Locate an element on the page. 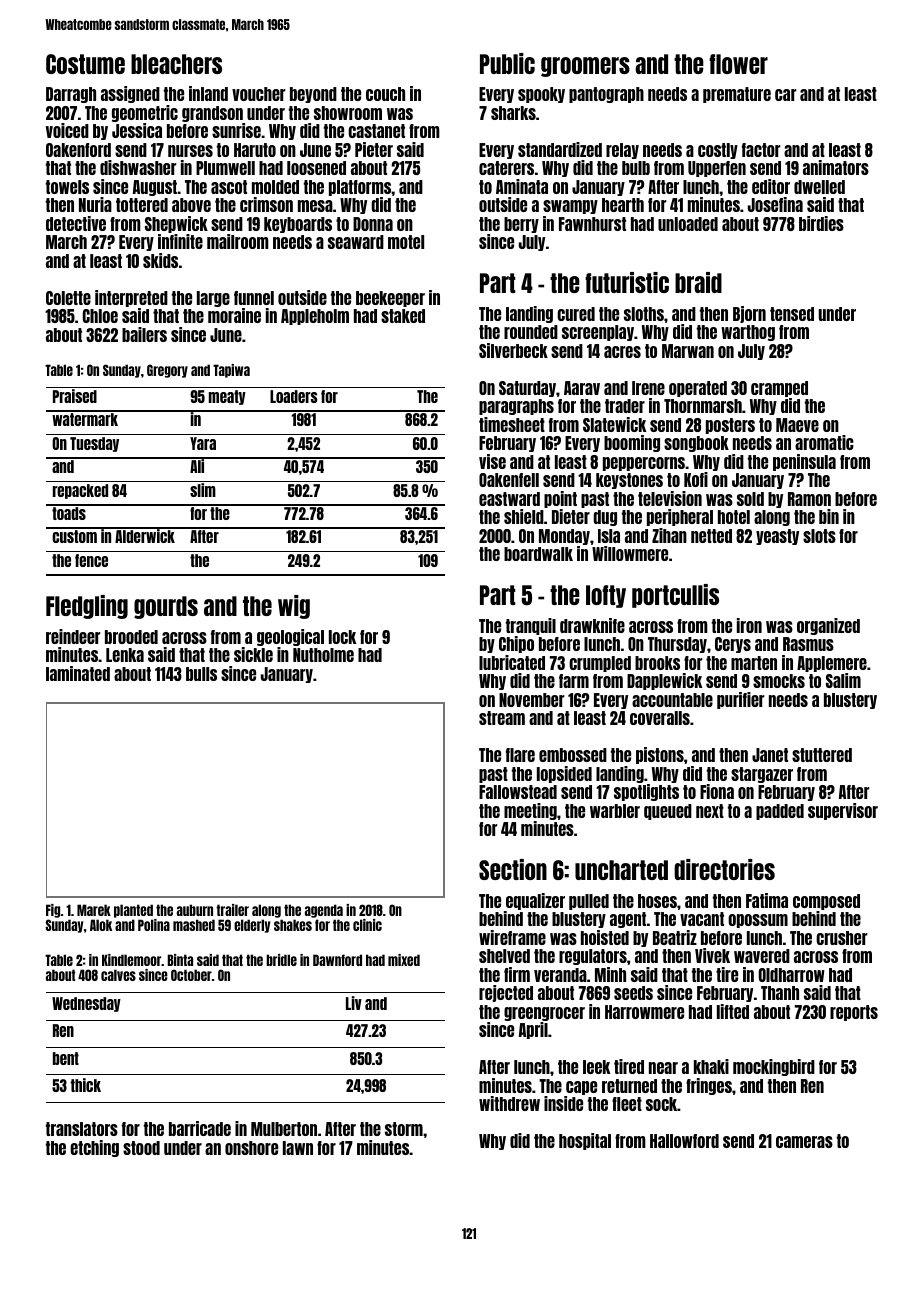 The image size is (924, 1314). car is located at coordinates (785, 95).
